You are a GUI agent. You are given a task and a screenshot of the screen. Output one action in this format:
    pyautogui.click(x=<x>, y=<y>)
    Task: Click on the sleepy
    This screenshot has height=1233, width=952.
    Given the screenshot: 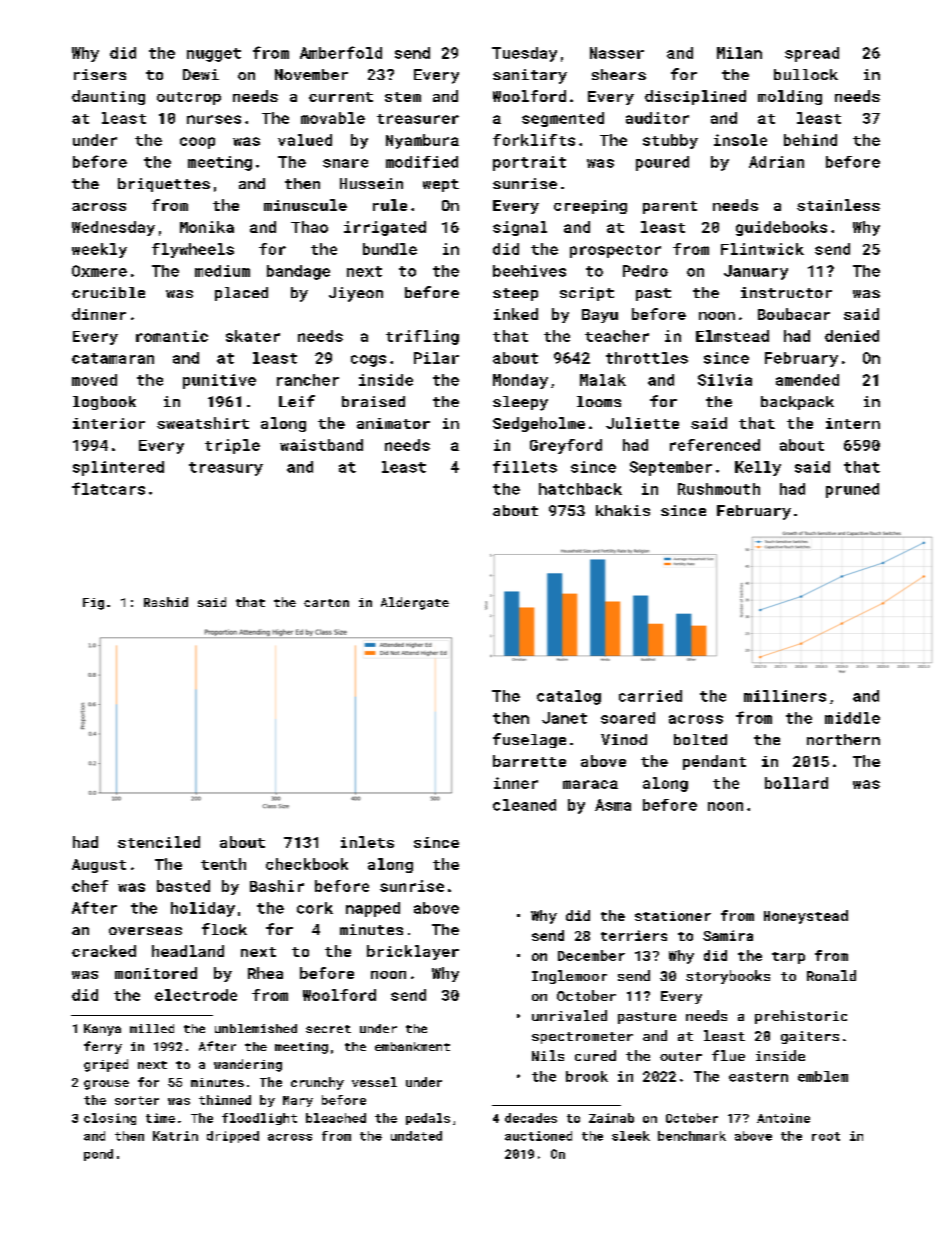 What is the action you would take?
    pyautogui.click(x=520, y=403)
